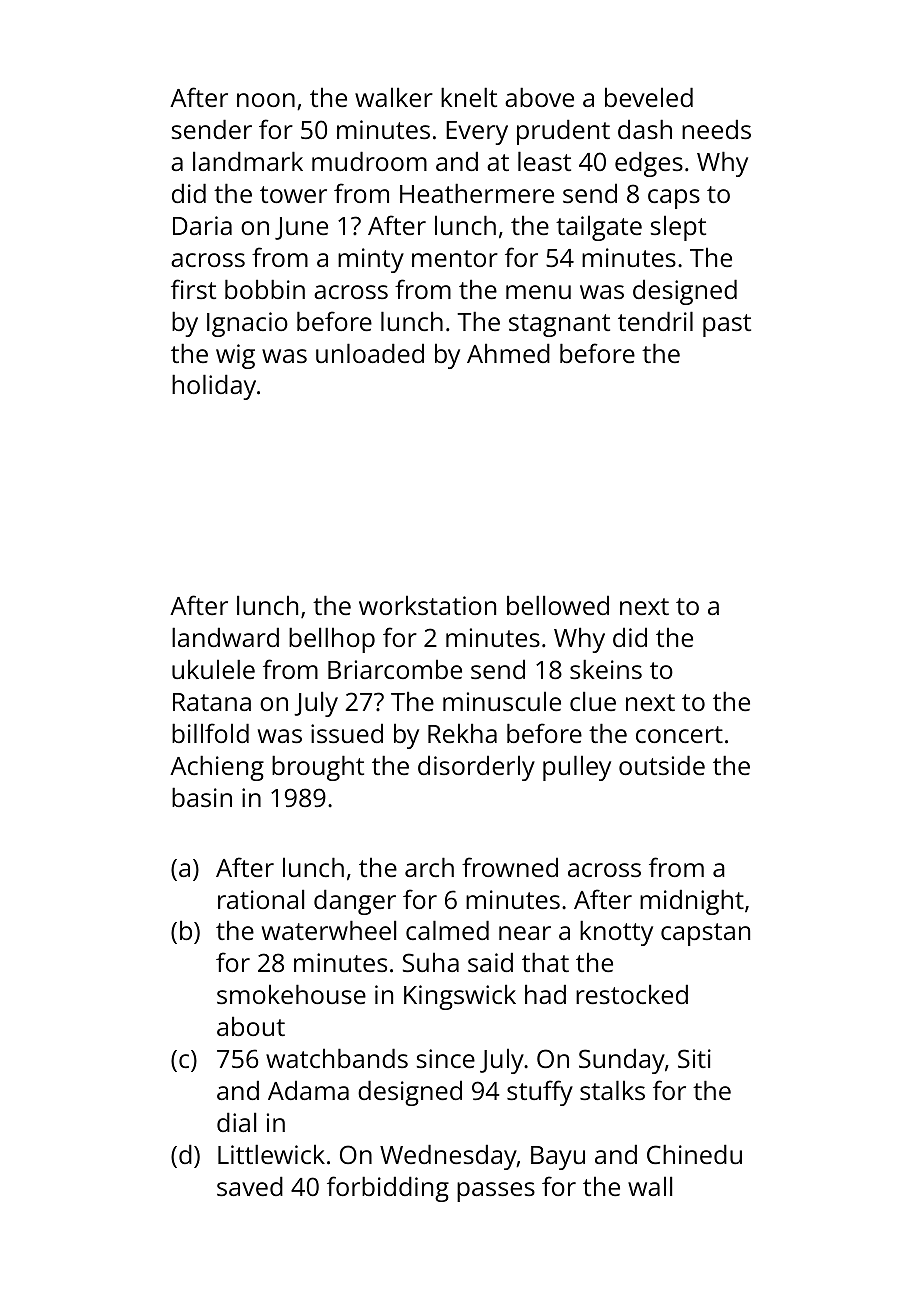 This document has height=1311, width=924. I want to click on wall, so click(650, 1186).
